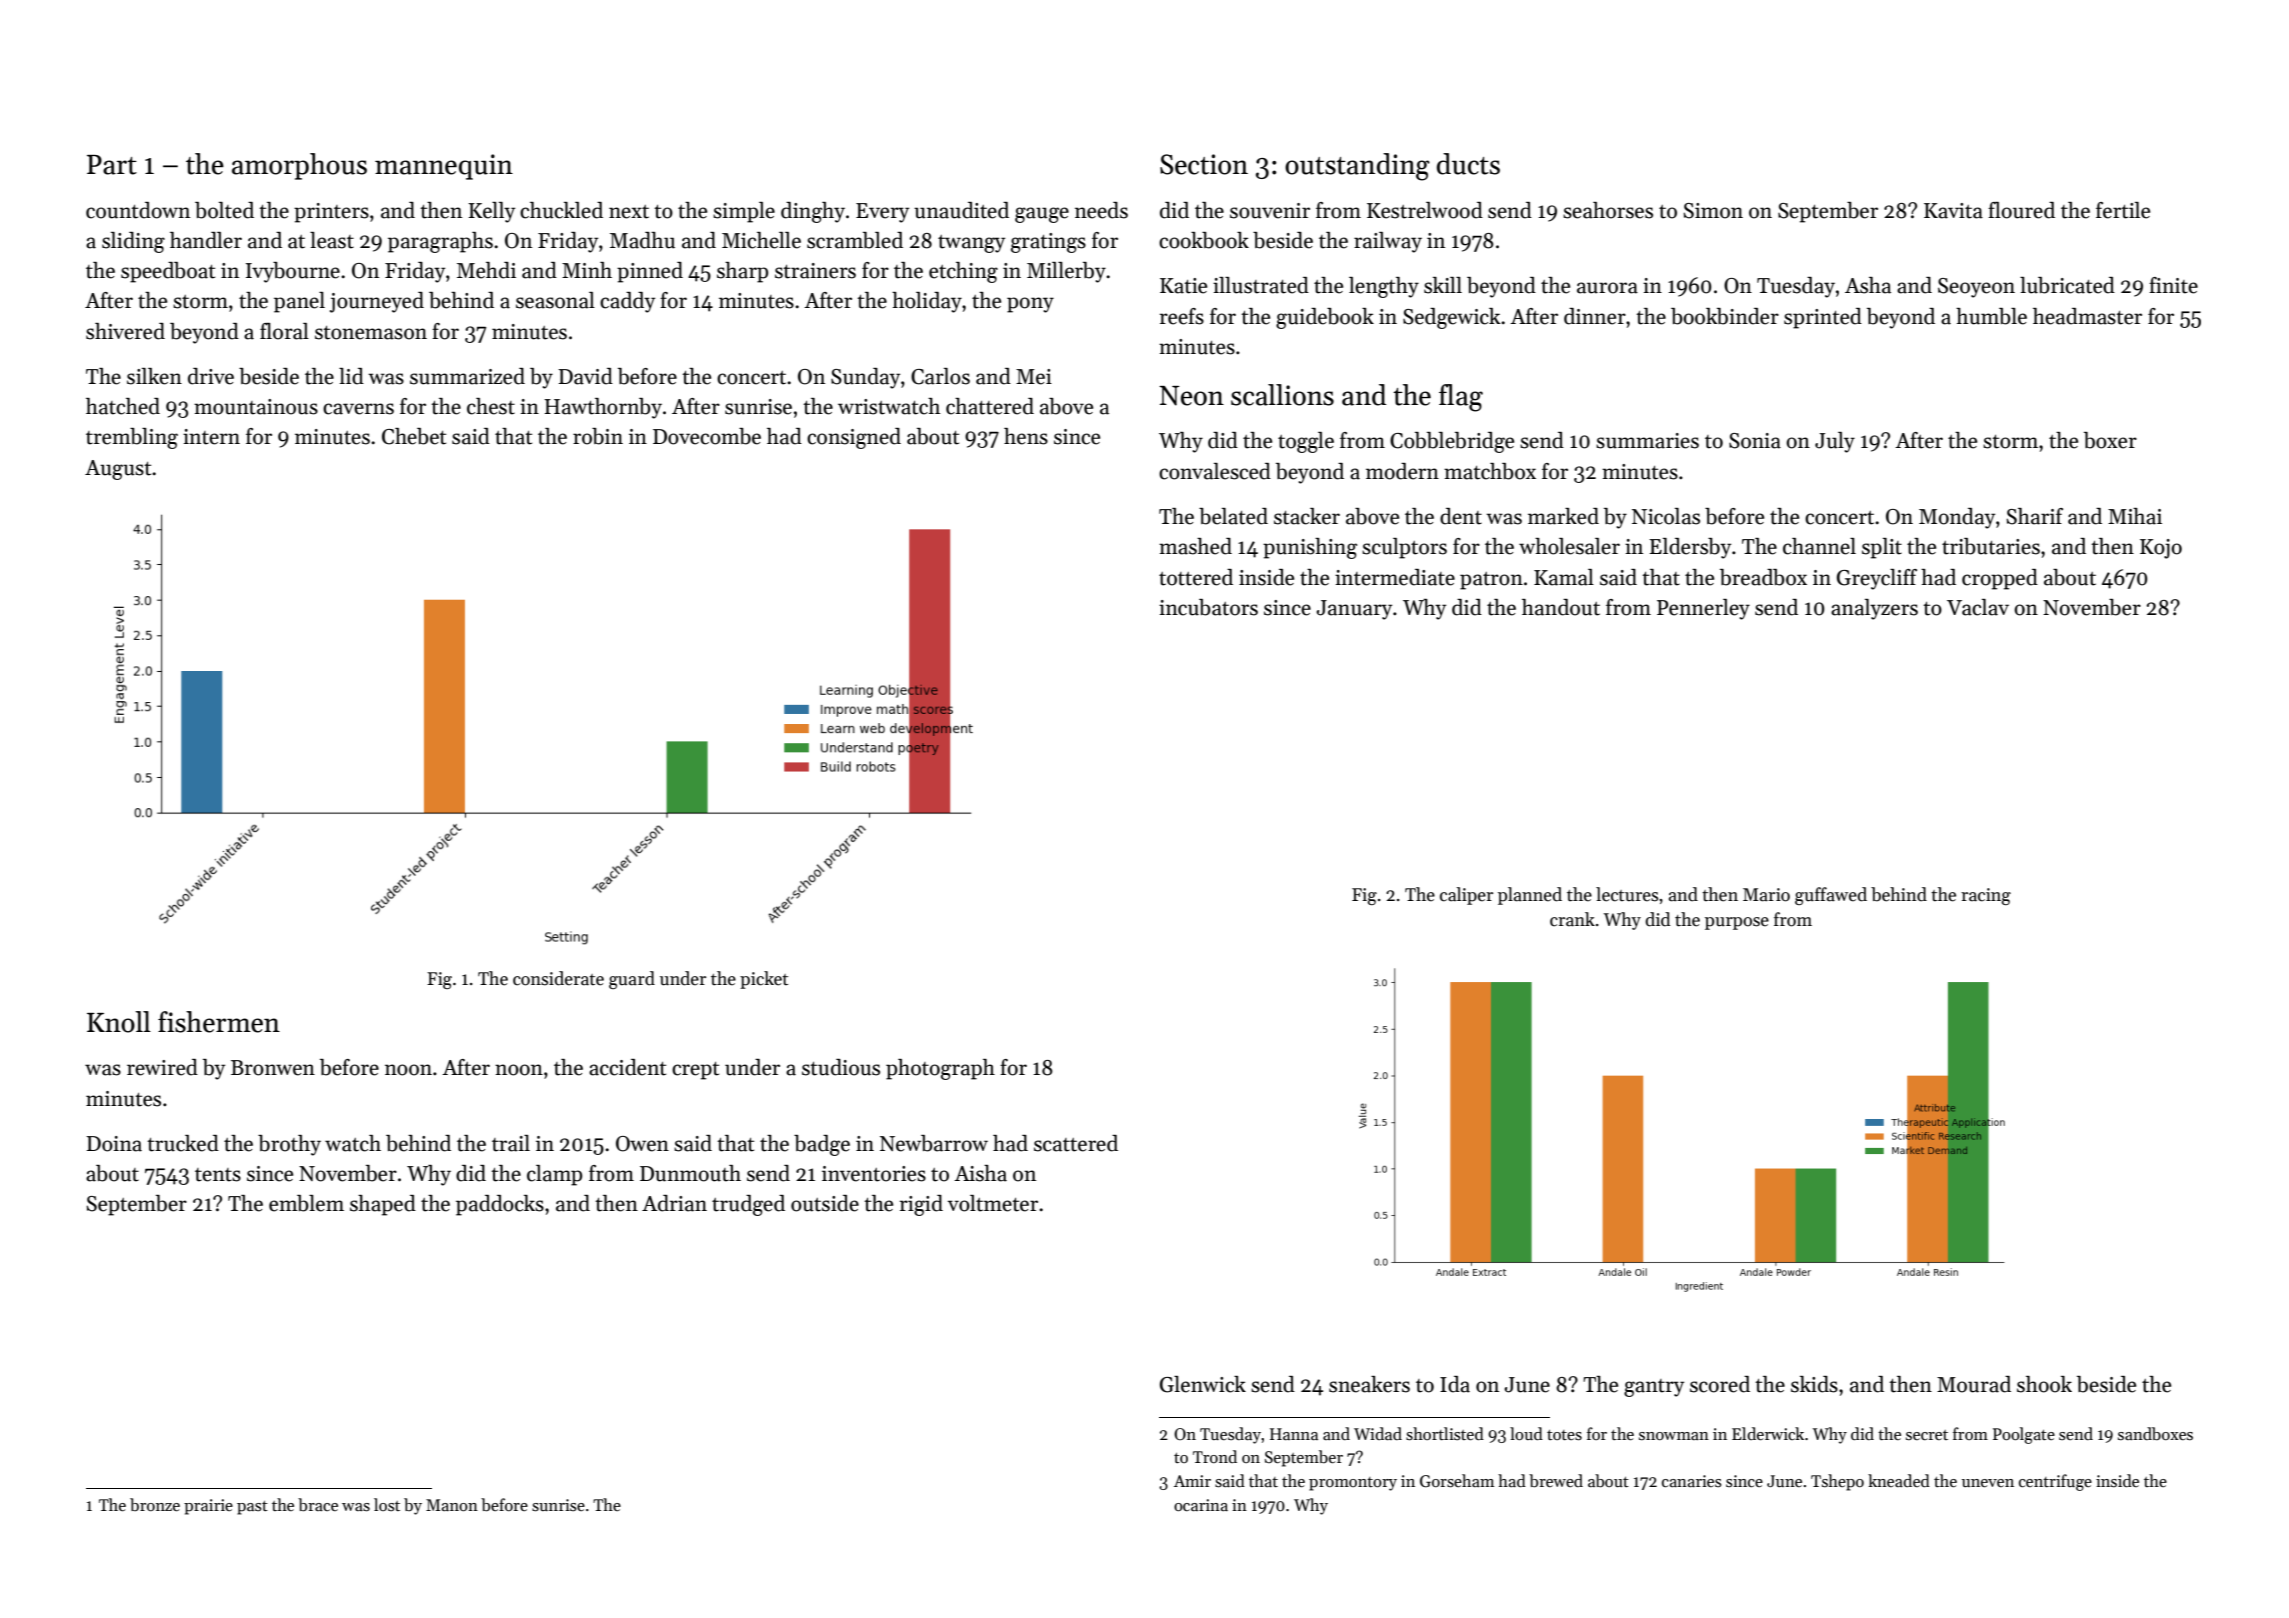 This screenshot has width=2289, height=1618. I want to click on shortlisted, so click(1445, 1434).
